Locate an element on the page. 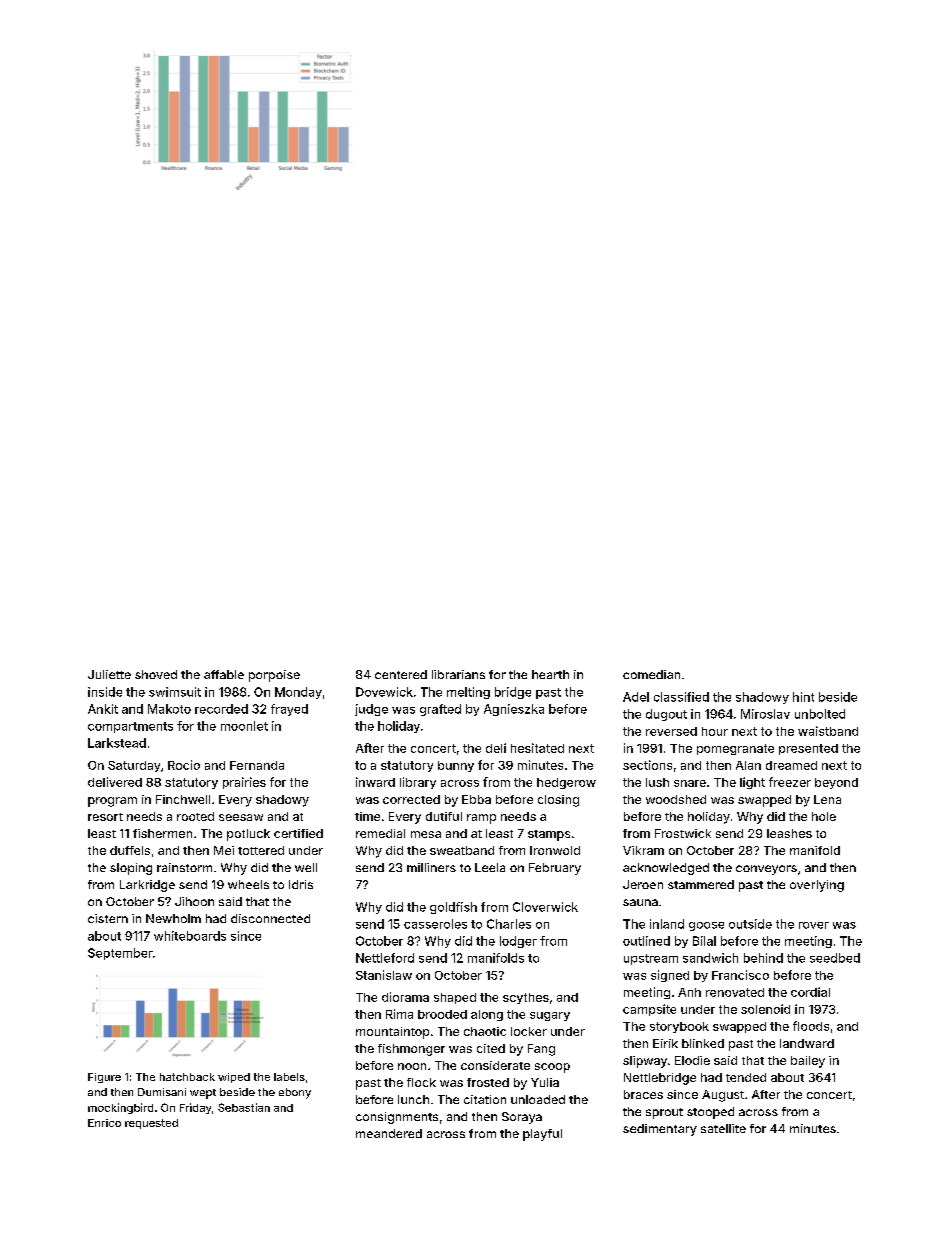  solenoid is located at coordinates (765, 1009).
